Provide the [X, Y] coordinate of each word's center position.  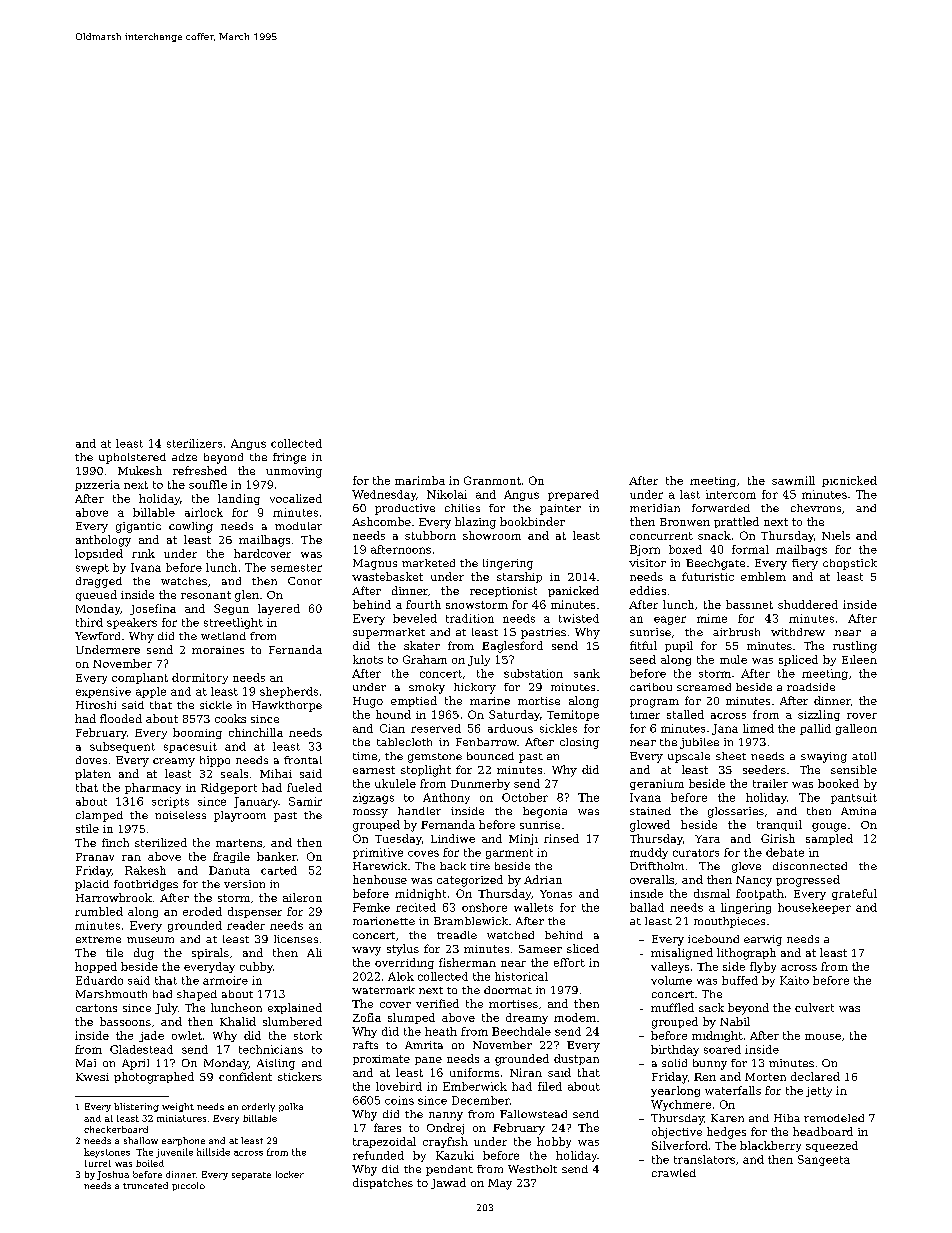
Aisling [276, 1064]
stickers [300, 1076]
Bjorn [645, 550]
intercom [731, 494]
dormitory [200, 678]
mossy [370, 813]
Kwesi [92, 1077]
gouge [829, 827]
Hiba [787, 1118]
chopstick [850, 564]
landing [239, 499]
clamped [99, 816]
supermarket [389, 633]
